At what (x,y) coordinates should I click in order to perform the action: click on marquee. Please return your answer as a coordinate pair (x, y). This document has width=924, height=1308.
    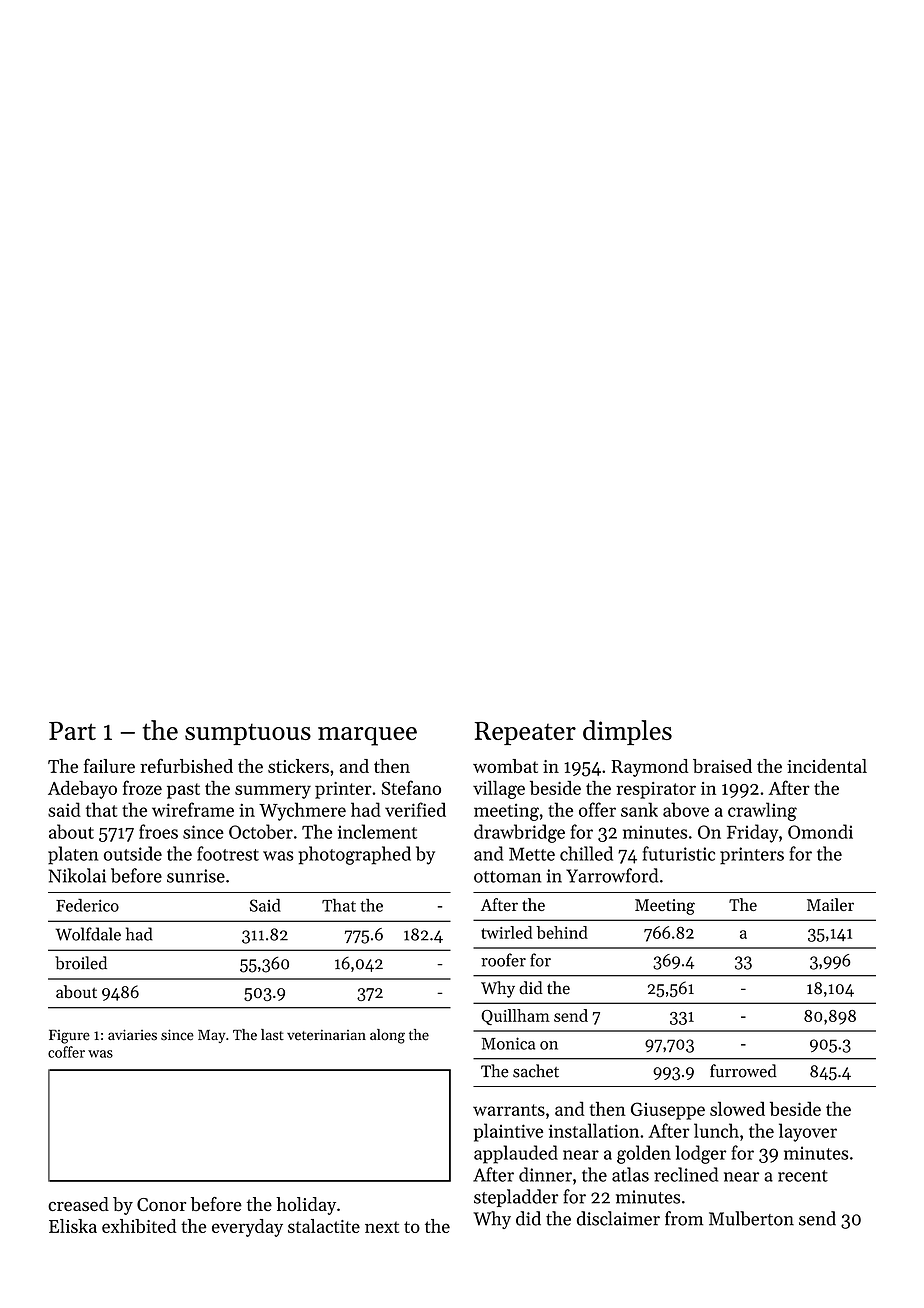
    Looking at the image, I should click on (367, 736).
